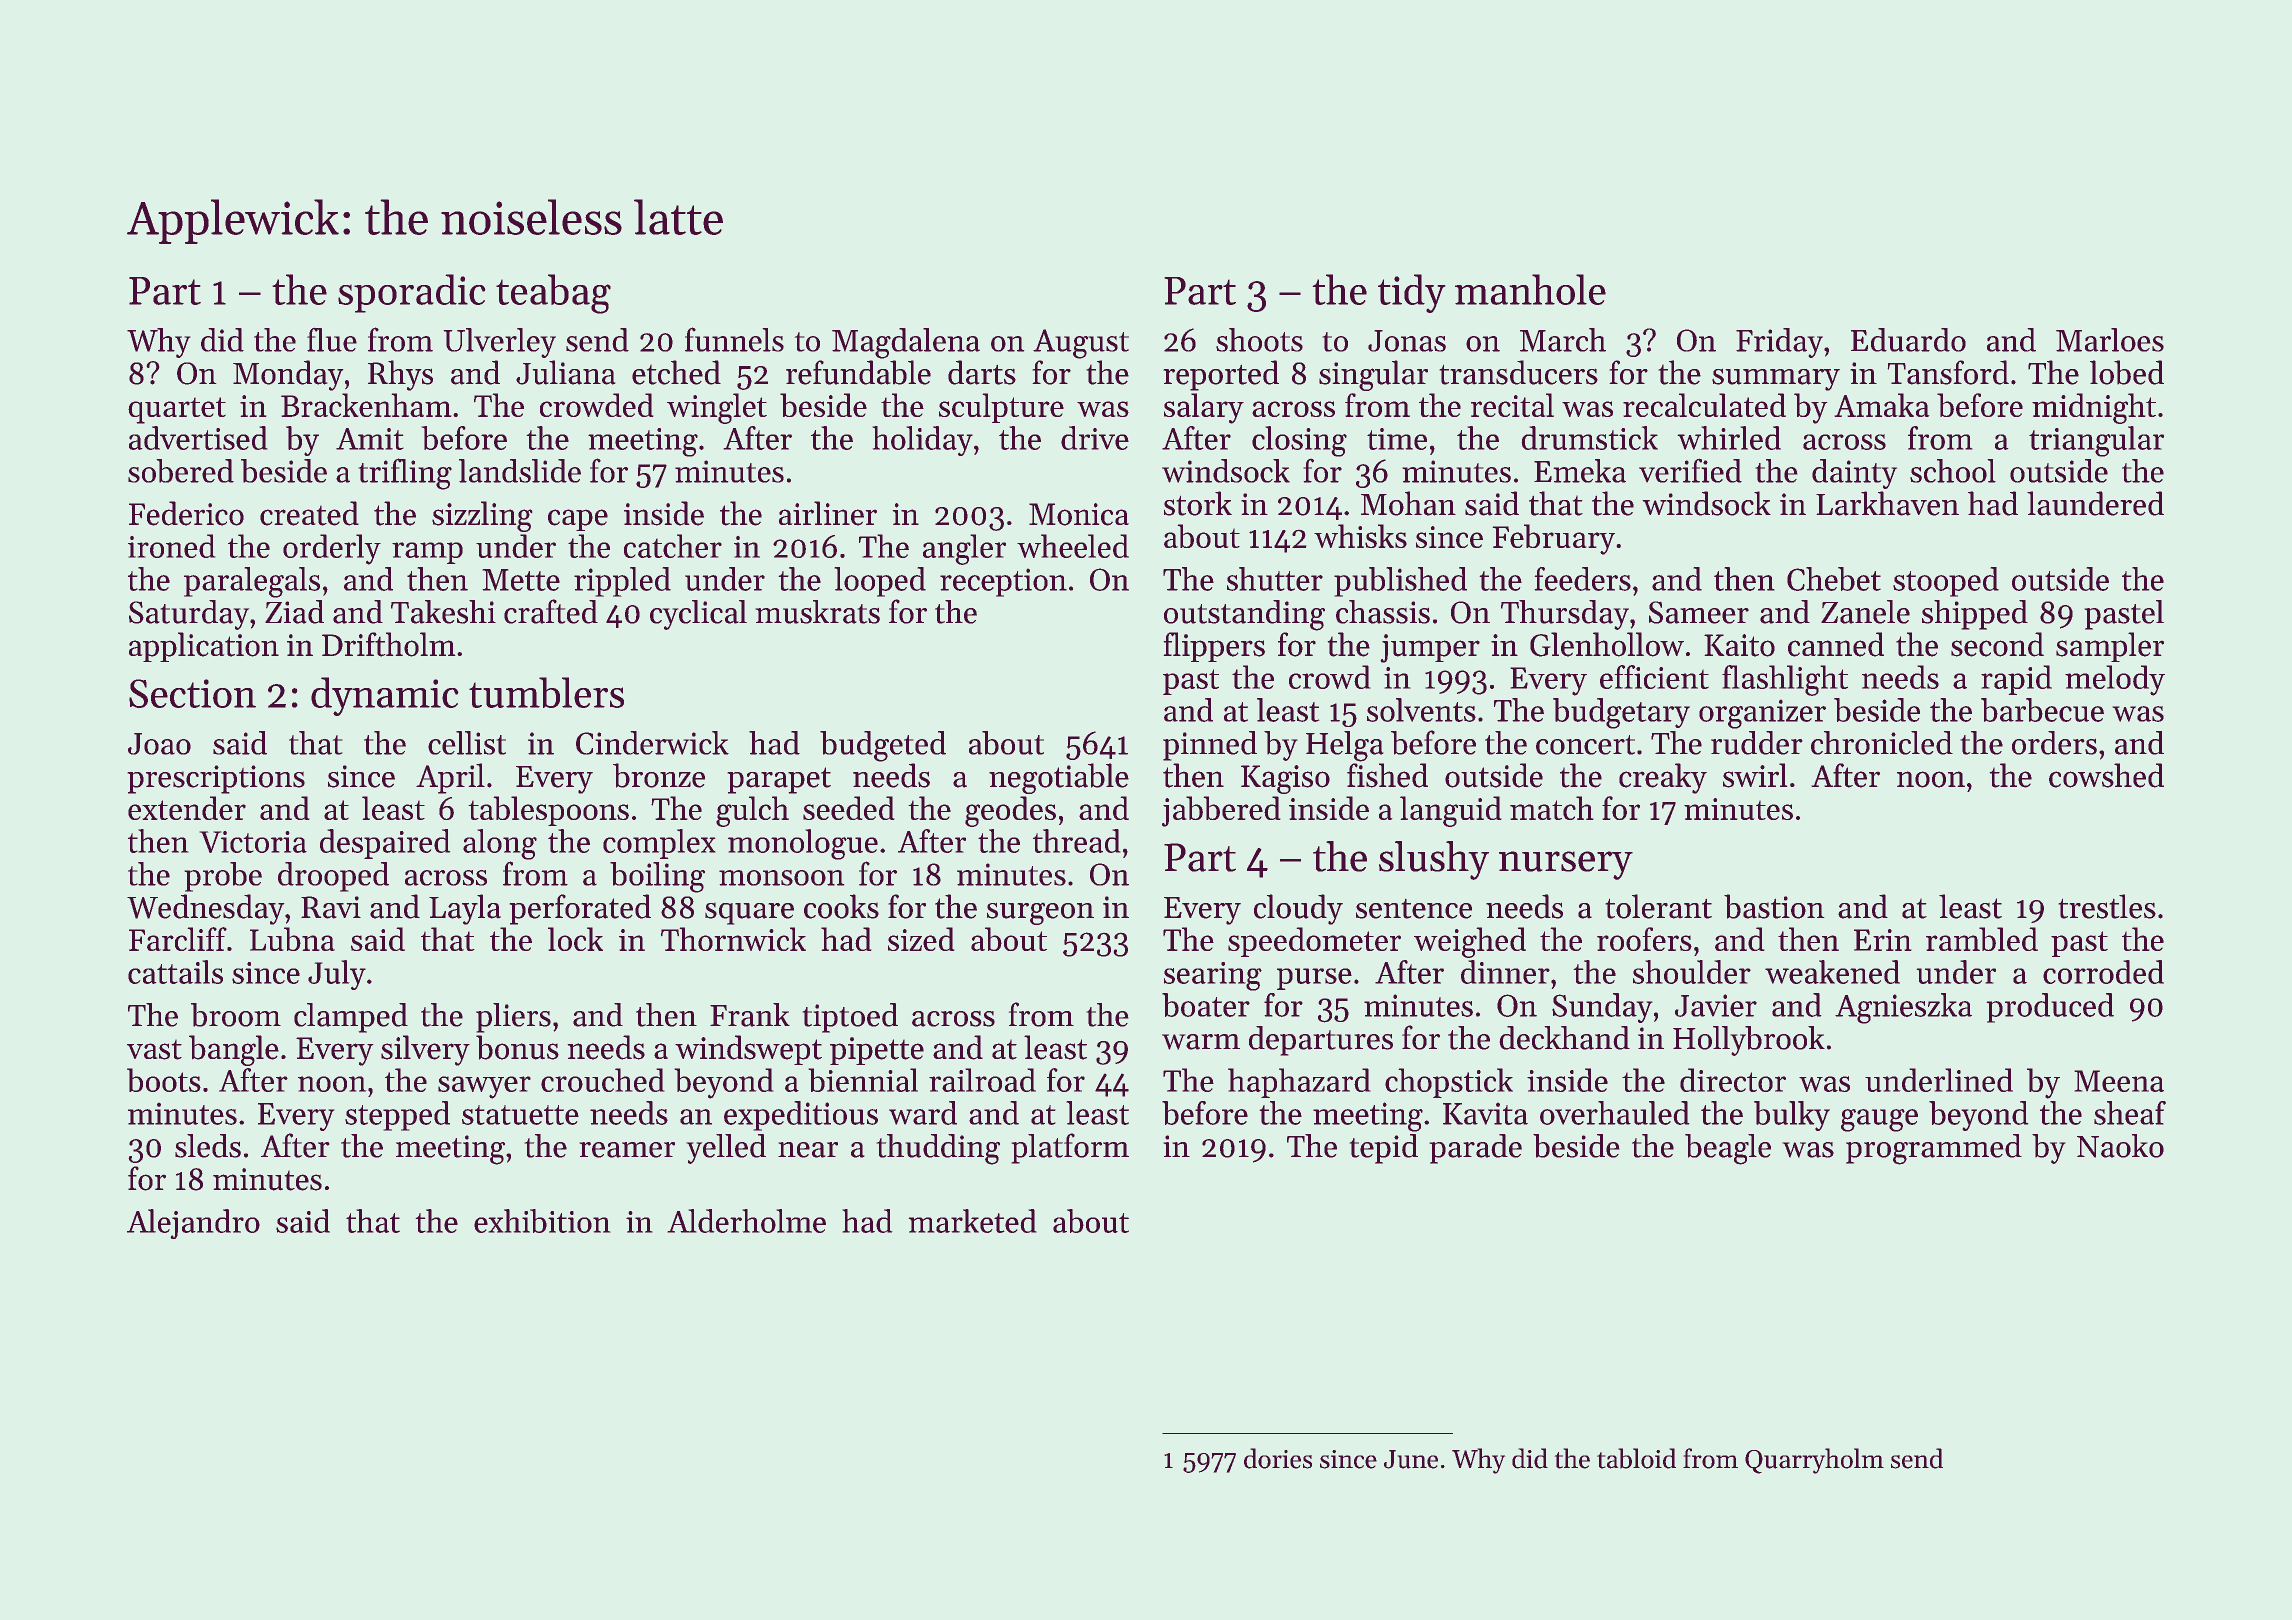 This page has height=1620, width=2292. I want to click on dories, so click(1278, 1458).
